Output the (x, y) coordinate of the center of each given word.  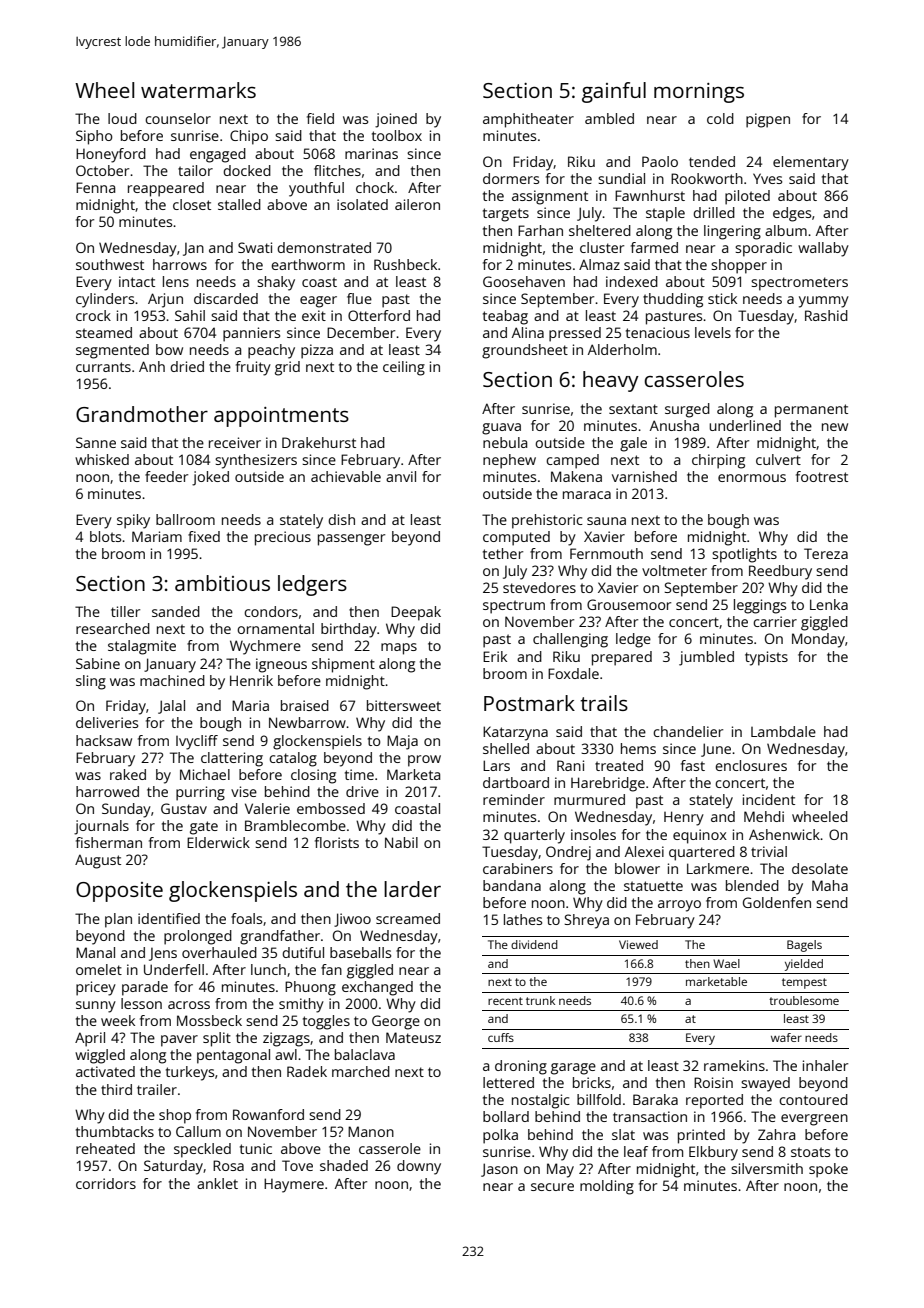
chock (375, 187)
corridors (106, 1183)
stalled (239, 204)
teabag (505, 317)
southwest (110, 264)
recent (505, 1001)
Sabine (98, 663)
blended (752, 885)
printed (701, 1136)
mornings (699, 93)
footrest (822, 476)
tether (503, 553)
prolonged (198, 937)
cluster (602, 247)
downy (419, 1167)
